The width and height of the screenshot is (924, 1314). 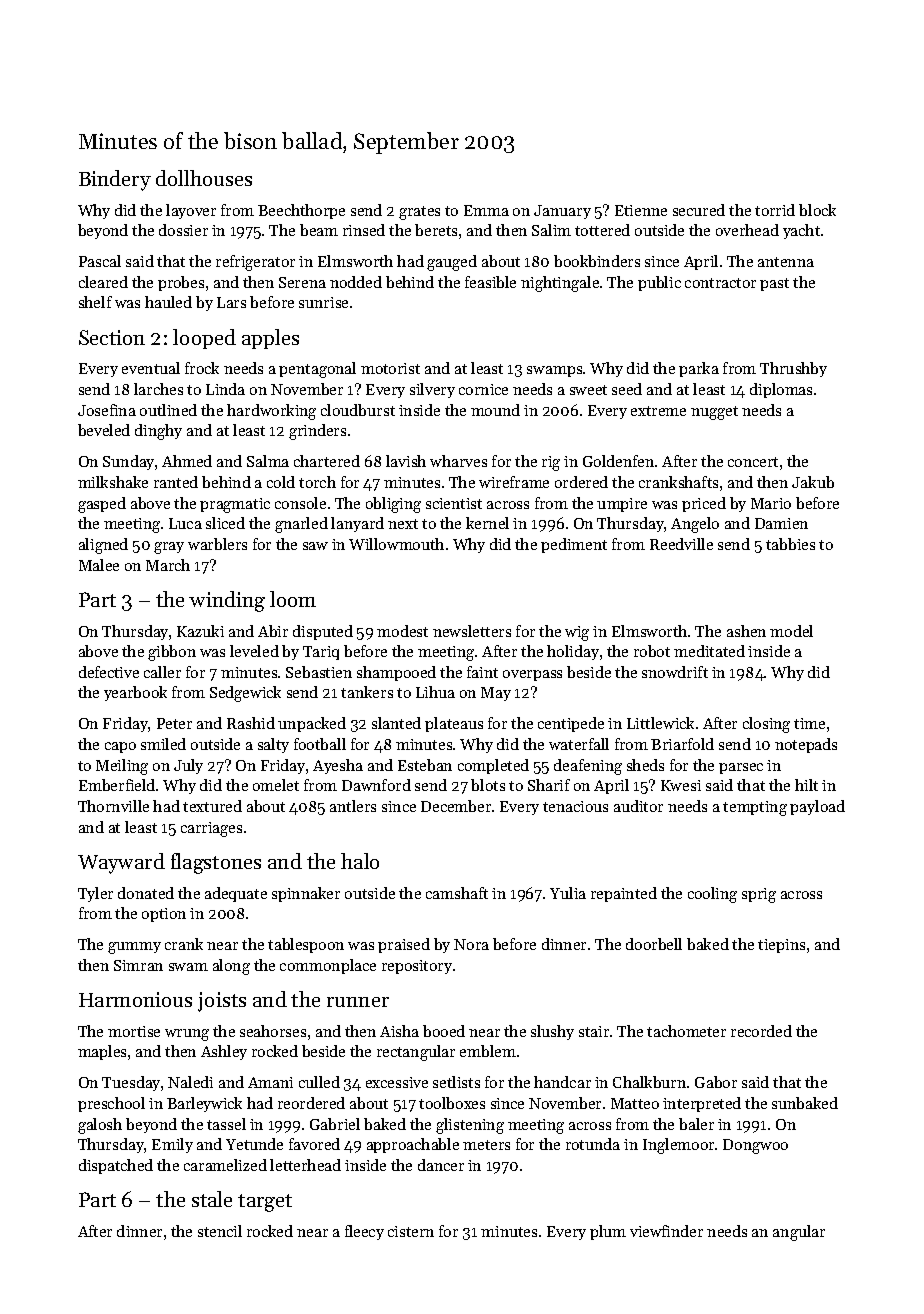 What do you see at coordinates (162, 672) in the screenshot?
I see `caller` at bounding box center [162, 672].
